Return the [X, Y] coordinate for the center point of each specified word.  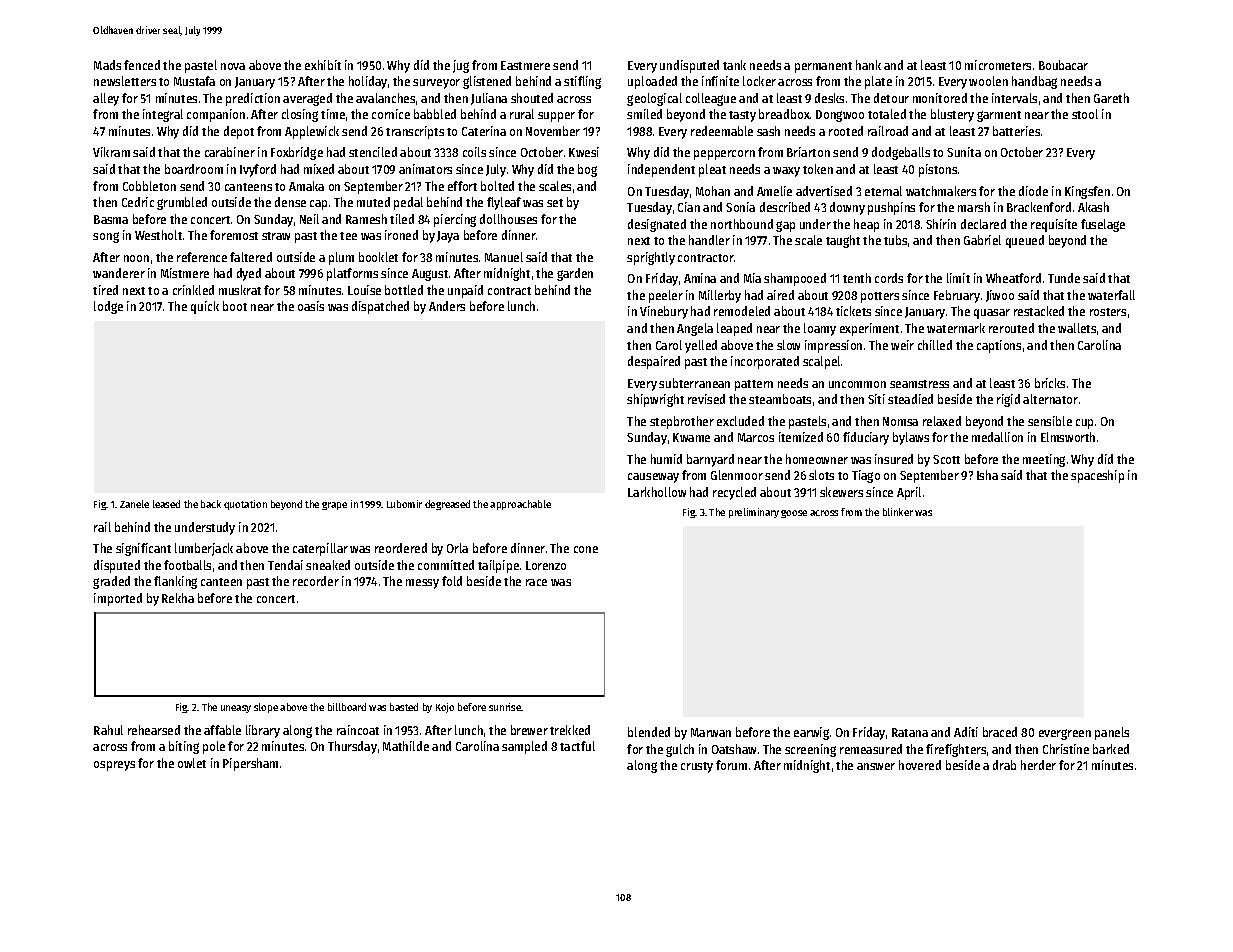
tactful [577, 746]
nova [233, 66]
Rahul [108, 730]
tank [734, 65]
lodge [108, 307]
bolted [497, 186]
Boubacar [1063, 65]
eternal [883, 191]
